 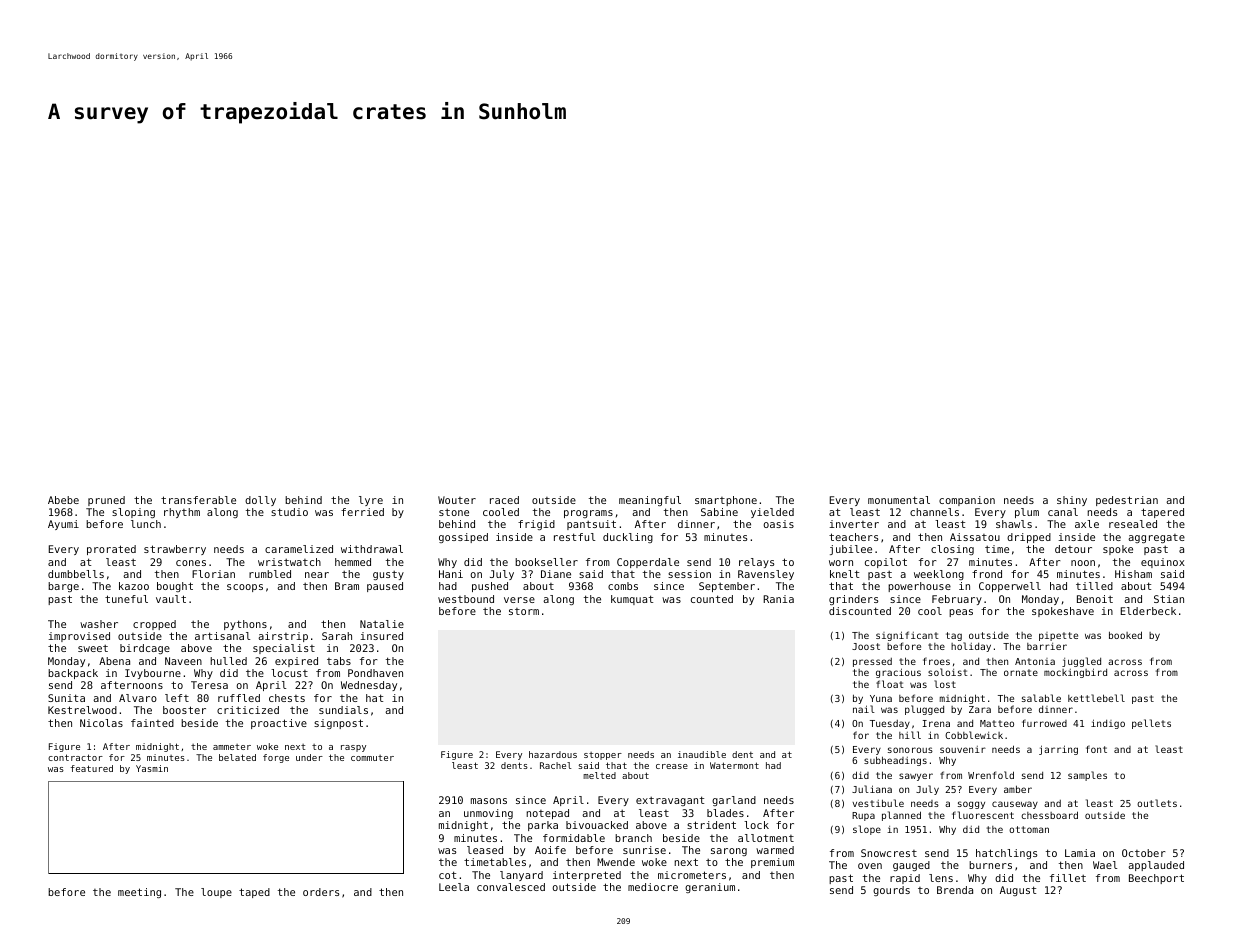 What do you see at coordinates (63, 500) in the document?
I see `Abebe` at bounding box center [63, 500].
